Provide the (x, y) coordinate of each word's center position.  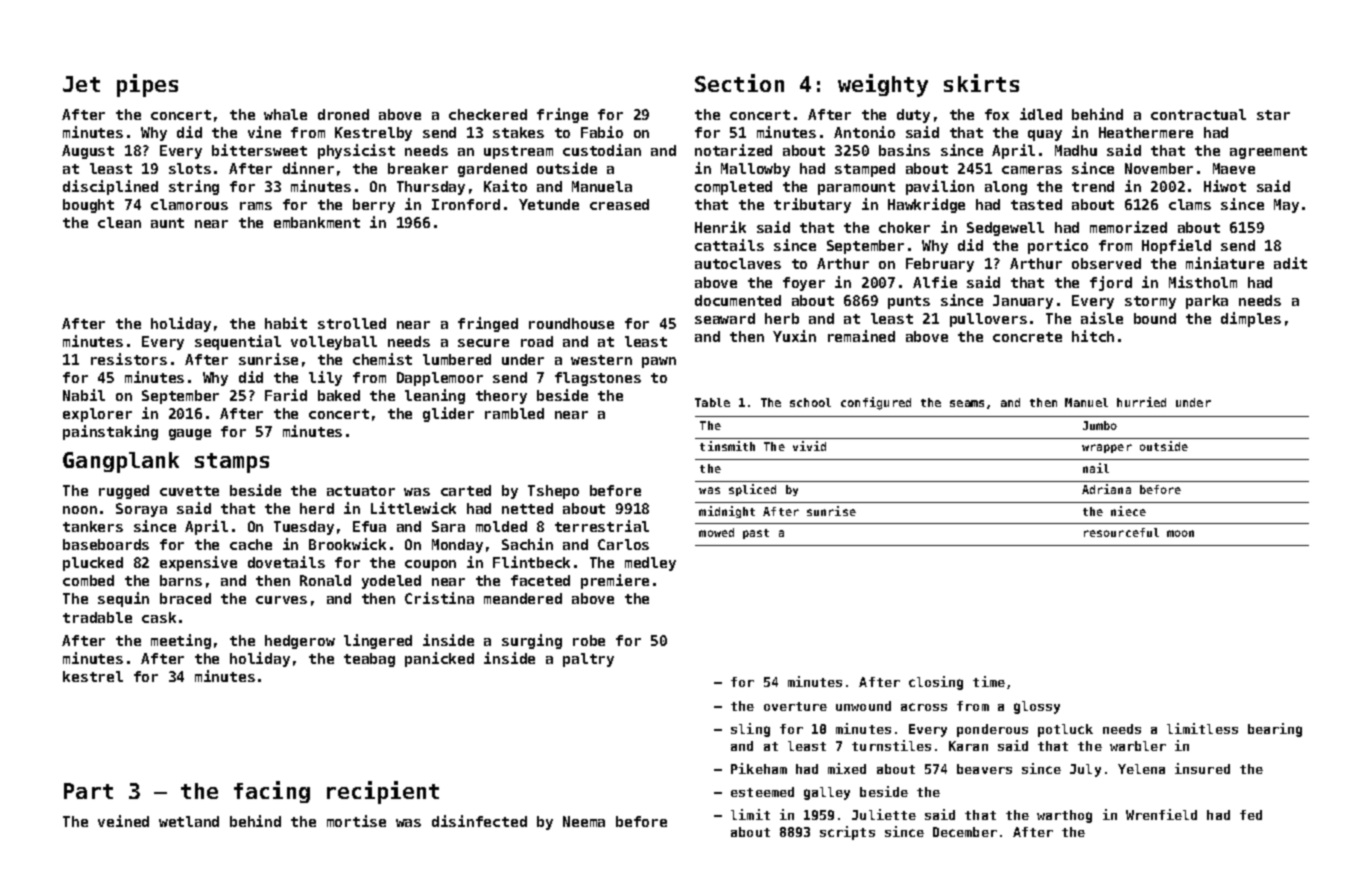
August (88, 152)
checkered (488, 114)
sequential (238, 342)
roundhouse (571, 323)
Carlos (623, 544)
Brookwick (347, 544)
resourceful (1121, 532)
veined (123, 821)
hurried (1141, 402)
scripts (847, 833)
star (1273, 115)
